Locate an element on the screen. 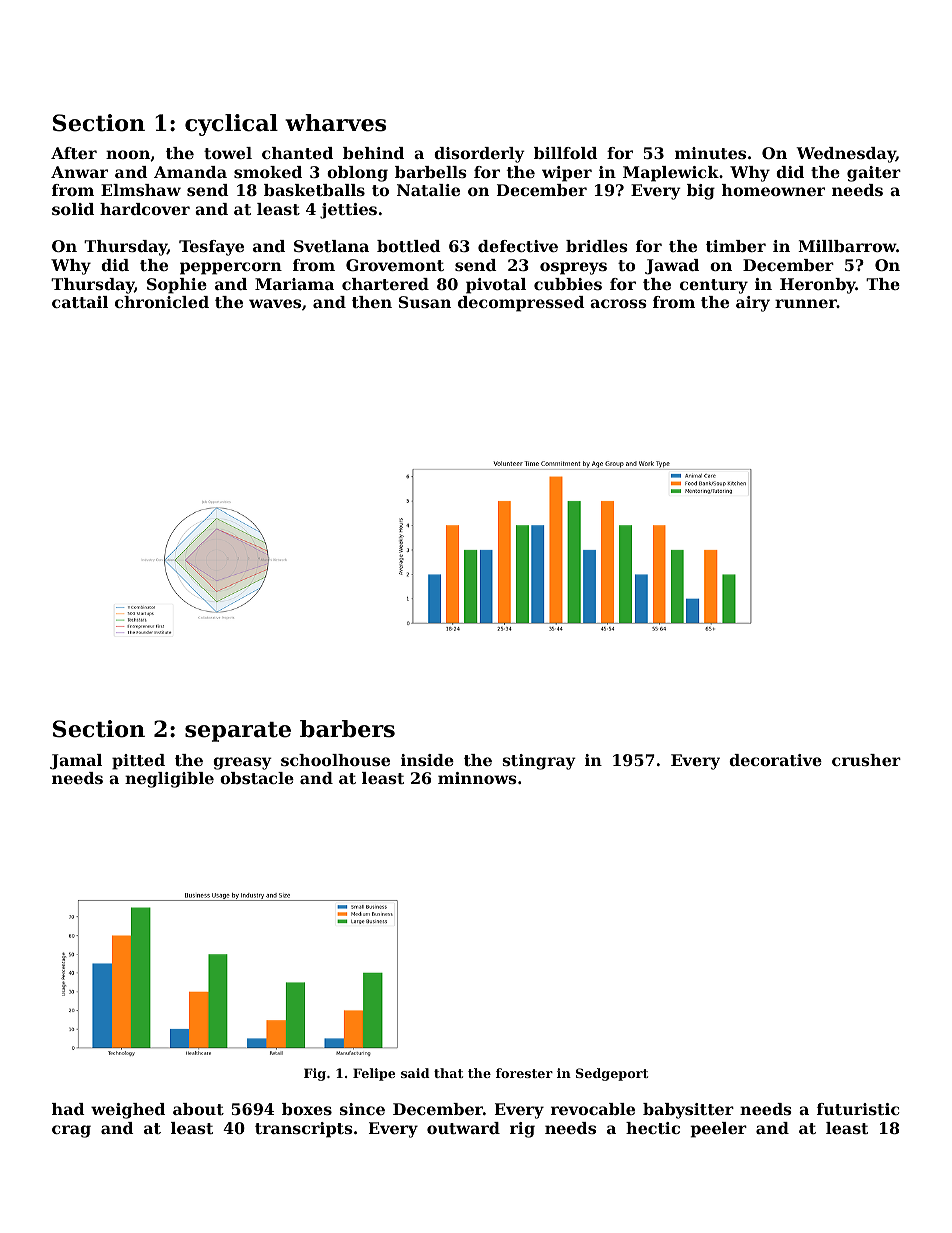  stingray is located at coordinates (539, 762).
